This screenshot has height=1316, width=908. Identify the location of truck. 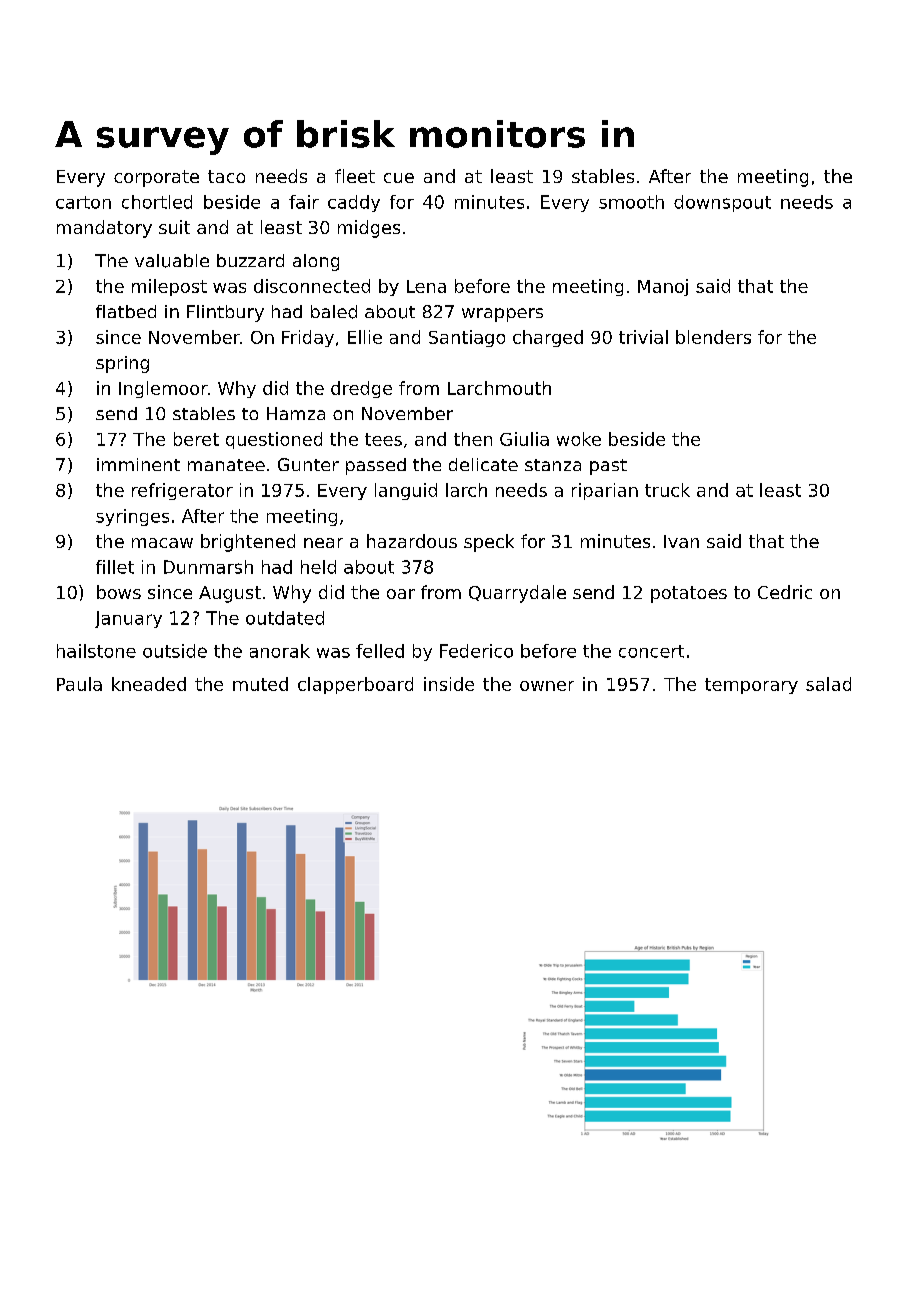
(667, 490).
